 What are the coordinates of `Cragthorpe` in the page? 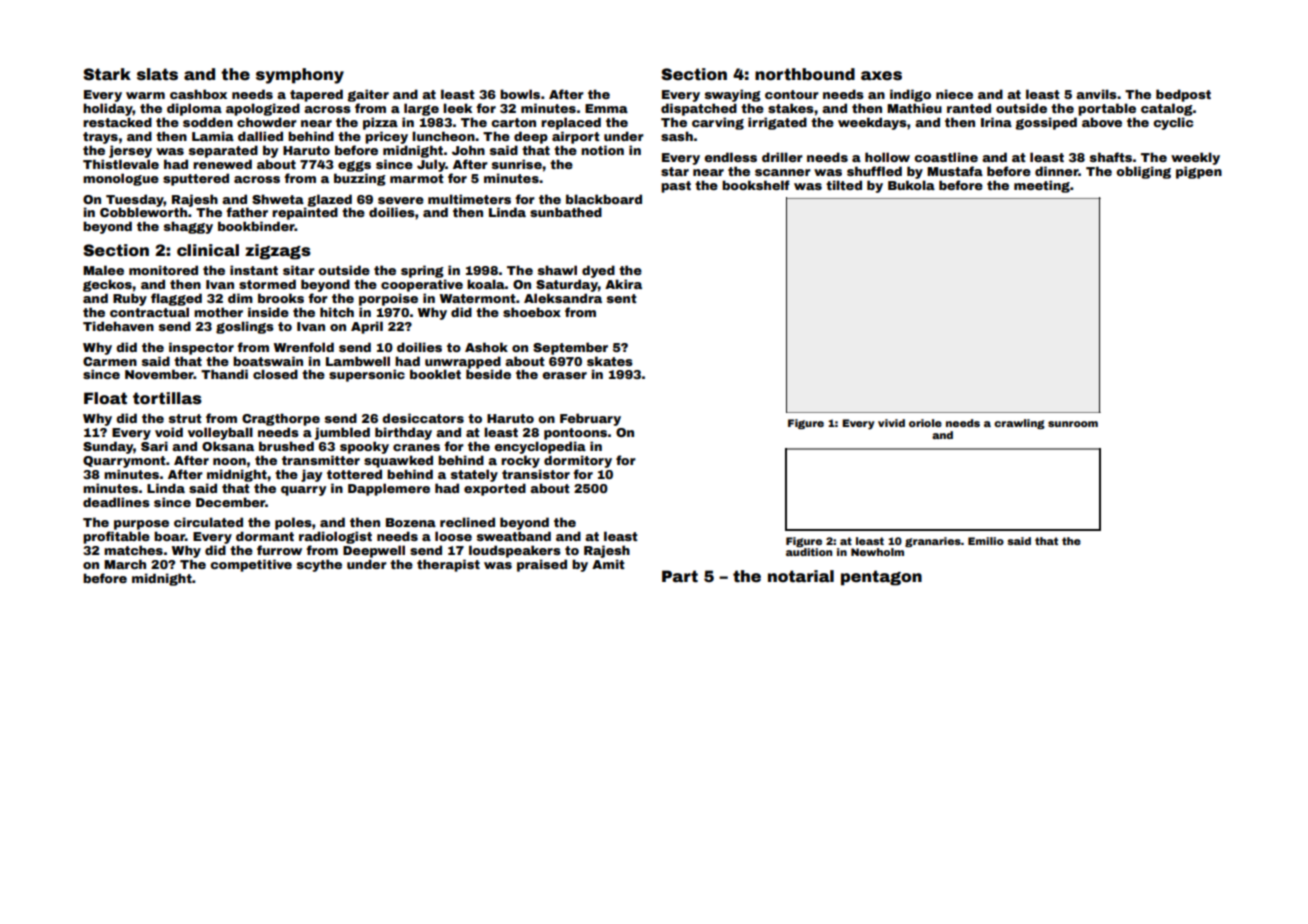 It's located at (281, 419).
